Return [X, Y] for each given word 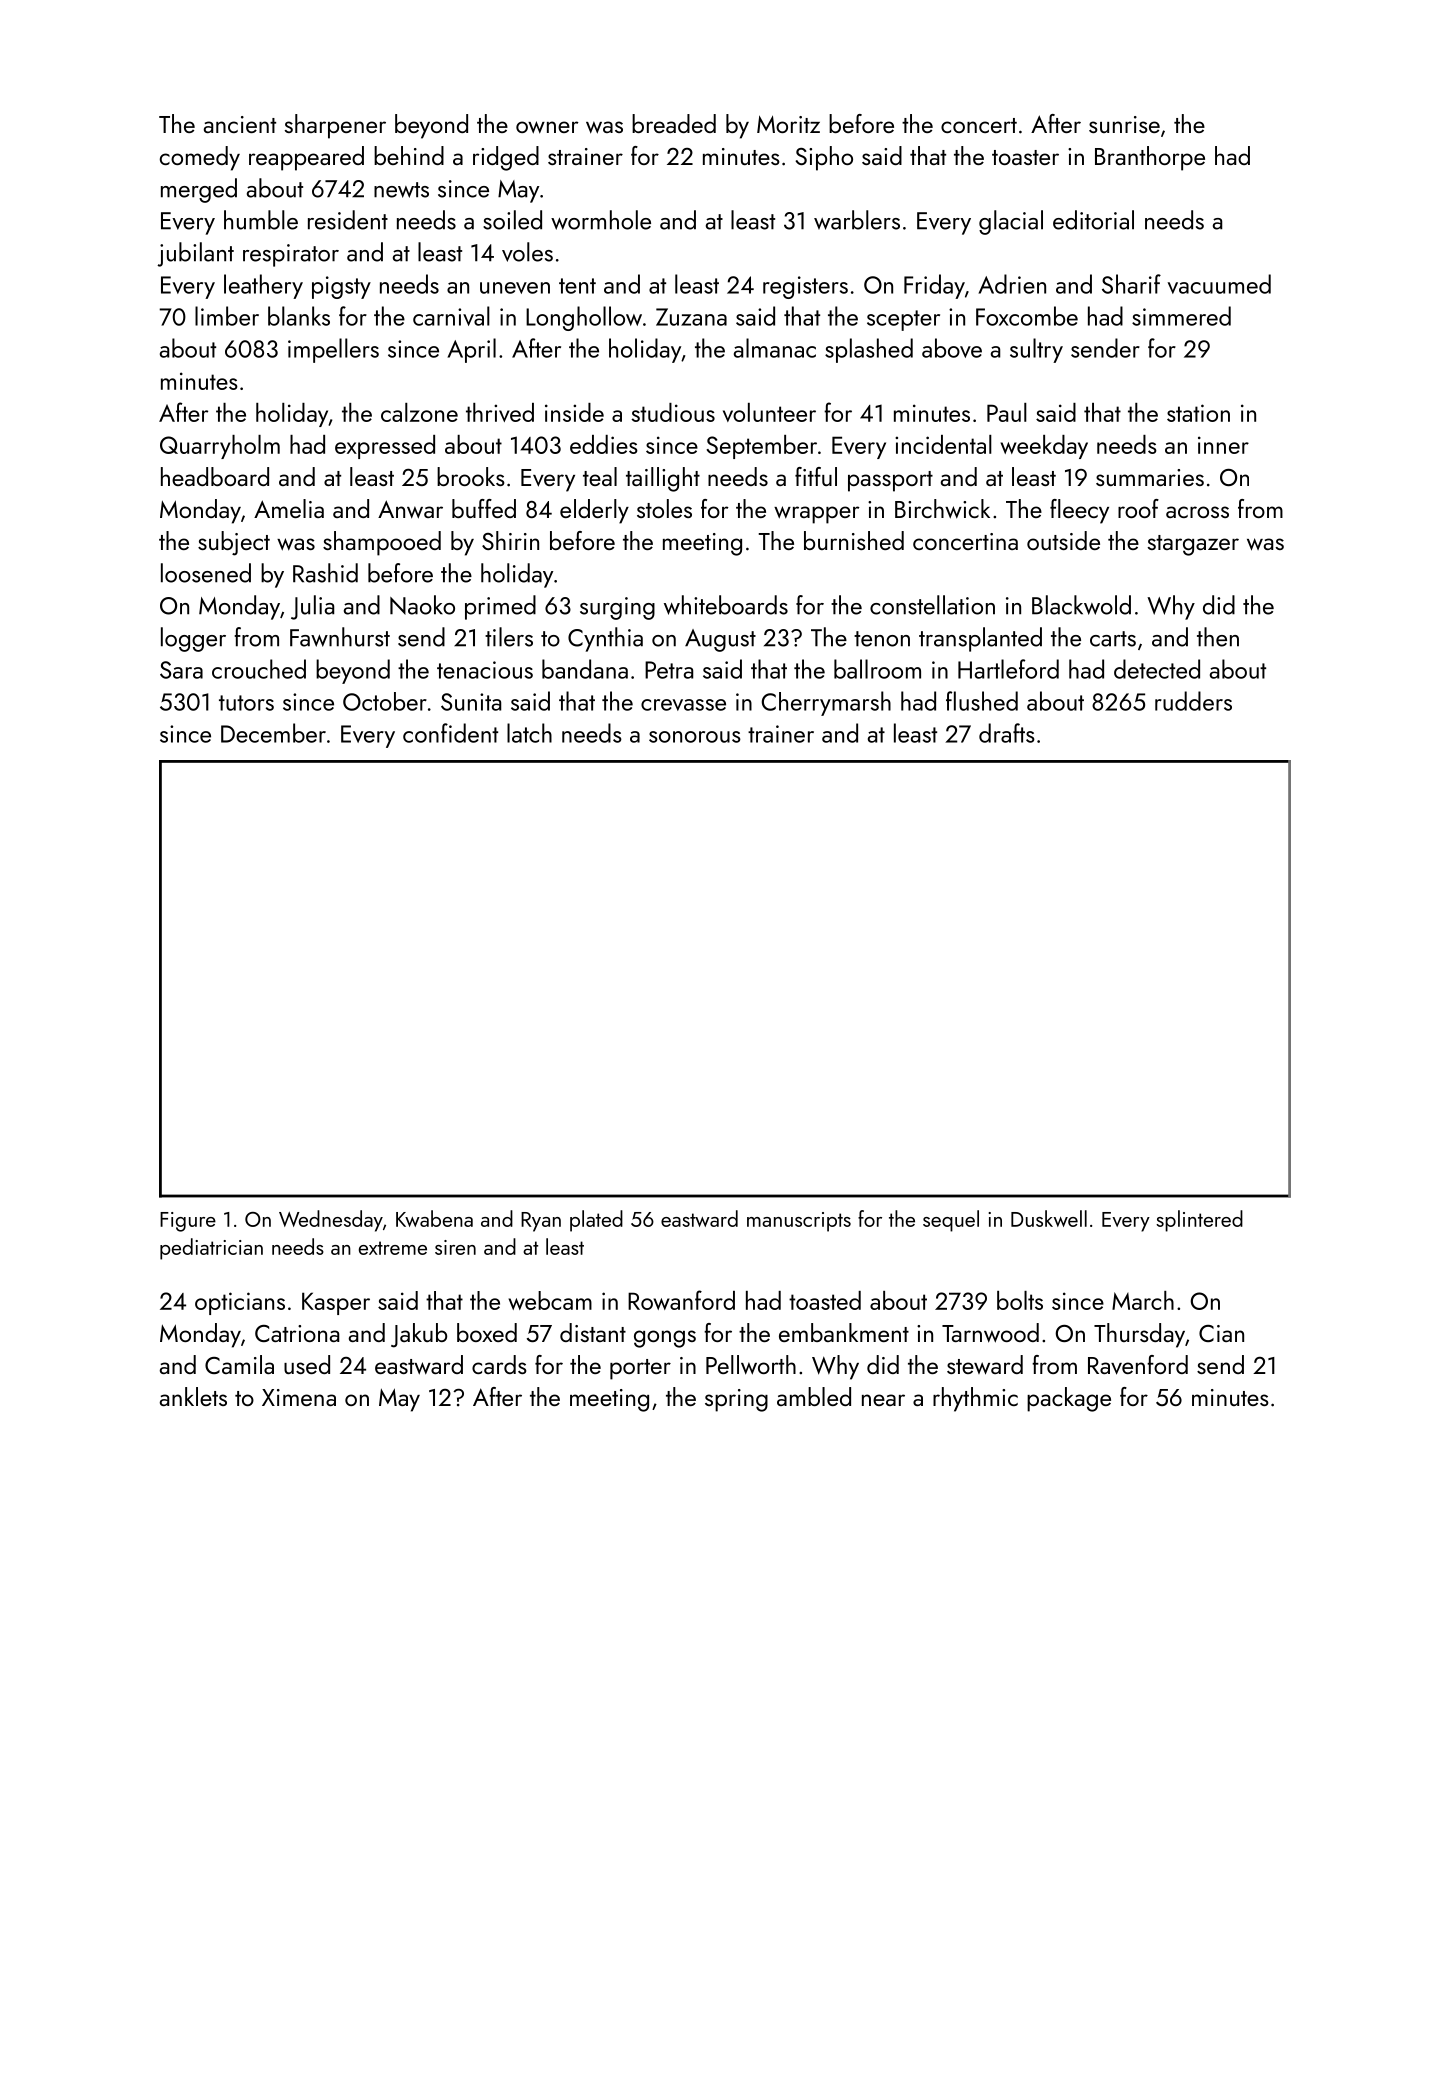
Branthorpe [1150, 158]
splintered [1199, 1221]
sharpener [335, 126]
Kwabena [434, 1218]
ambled [814, 1396]
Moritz [788, 124]
